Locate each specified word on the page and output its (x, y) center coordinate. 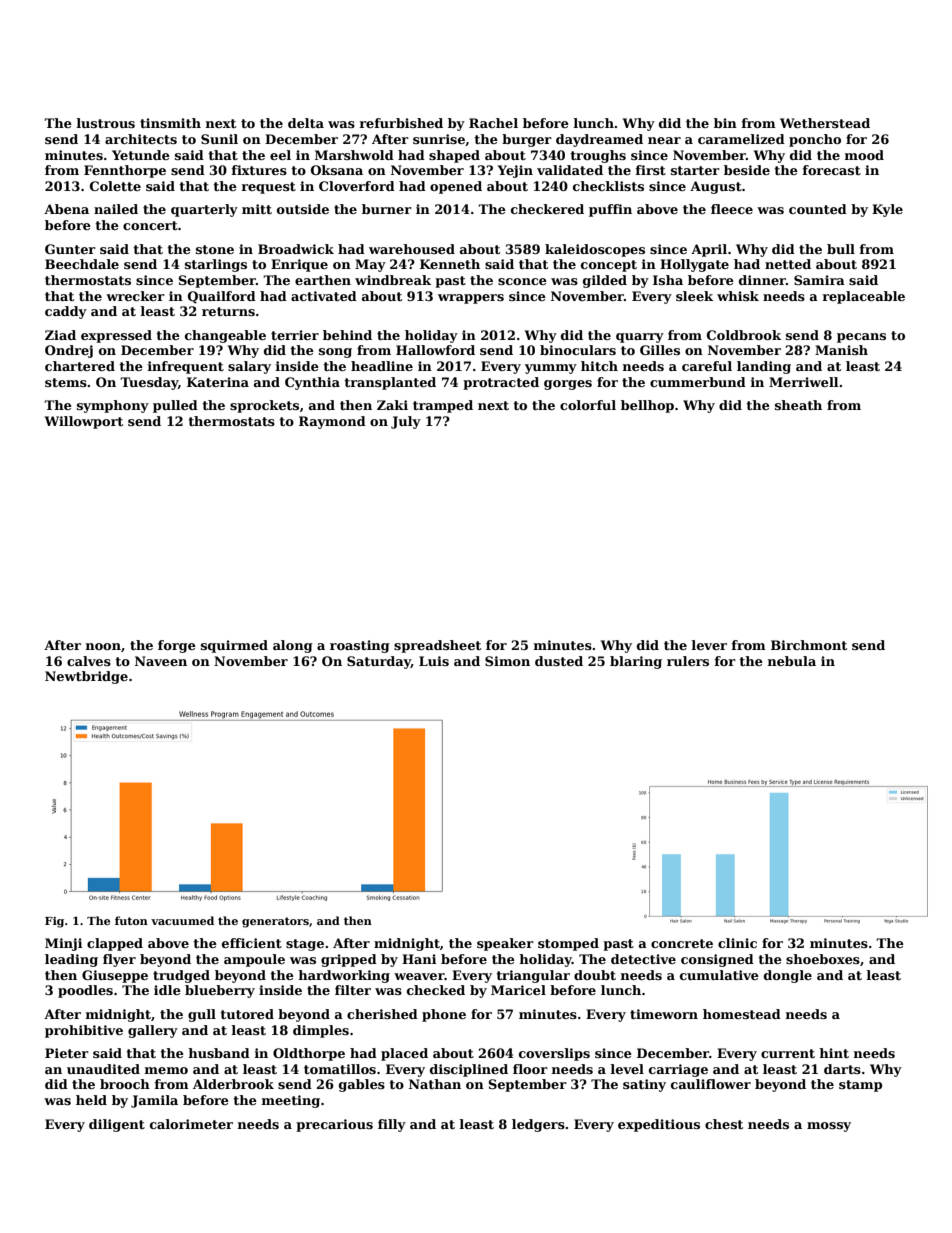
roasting (359, 646)
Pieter (67, 1053)
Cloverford (357, 186)
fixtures (259, 170)
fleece (732, 209)
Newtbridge (86, 677)
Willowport (84, 422)
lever (709, 645)
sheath (798, 405)
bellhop (647, 406)
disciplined (469, 1070)
